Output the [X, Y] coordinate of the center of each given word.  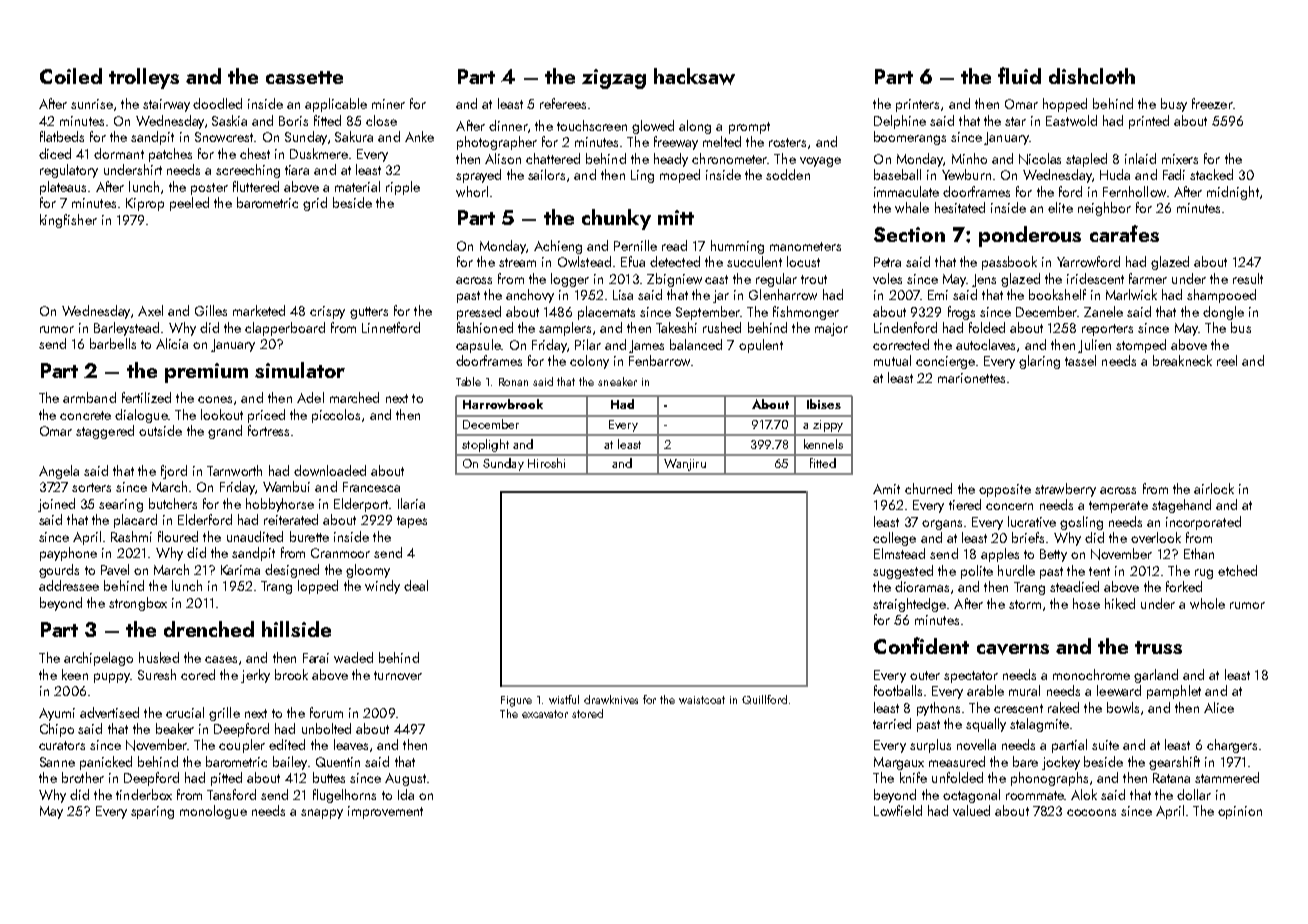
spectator [971, 677]
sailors [546, 174]
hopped [1065, 105]
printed [1149, 122]
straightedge [909, 605]
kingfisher [68, 221]
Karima [240, 570]
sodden [788, 174]
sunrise [92, 104]
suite [1105, 745]
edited [287, 744]
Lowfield [898, 810]
